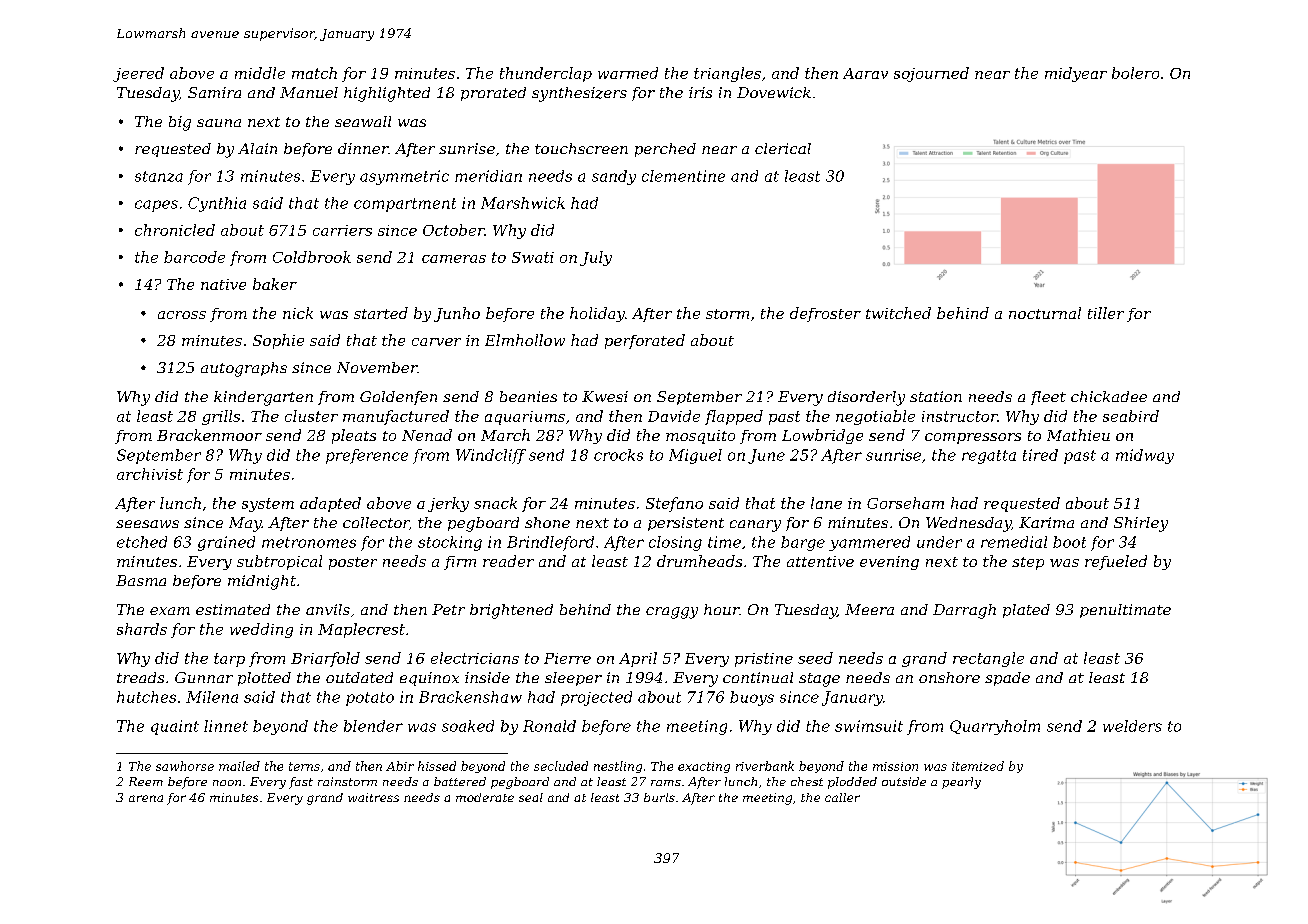 This document has height=924, width=1308. What do you see at coordinates (825, 314) in the document?
I see `defroster` at bounding box center [825, 314].
